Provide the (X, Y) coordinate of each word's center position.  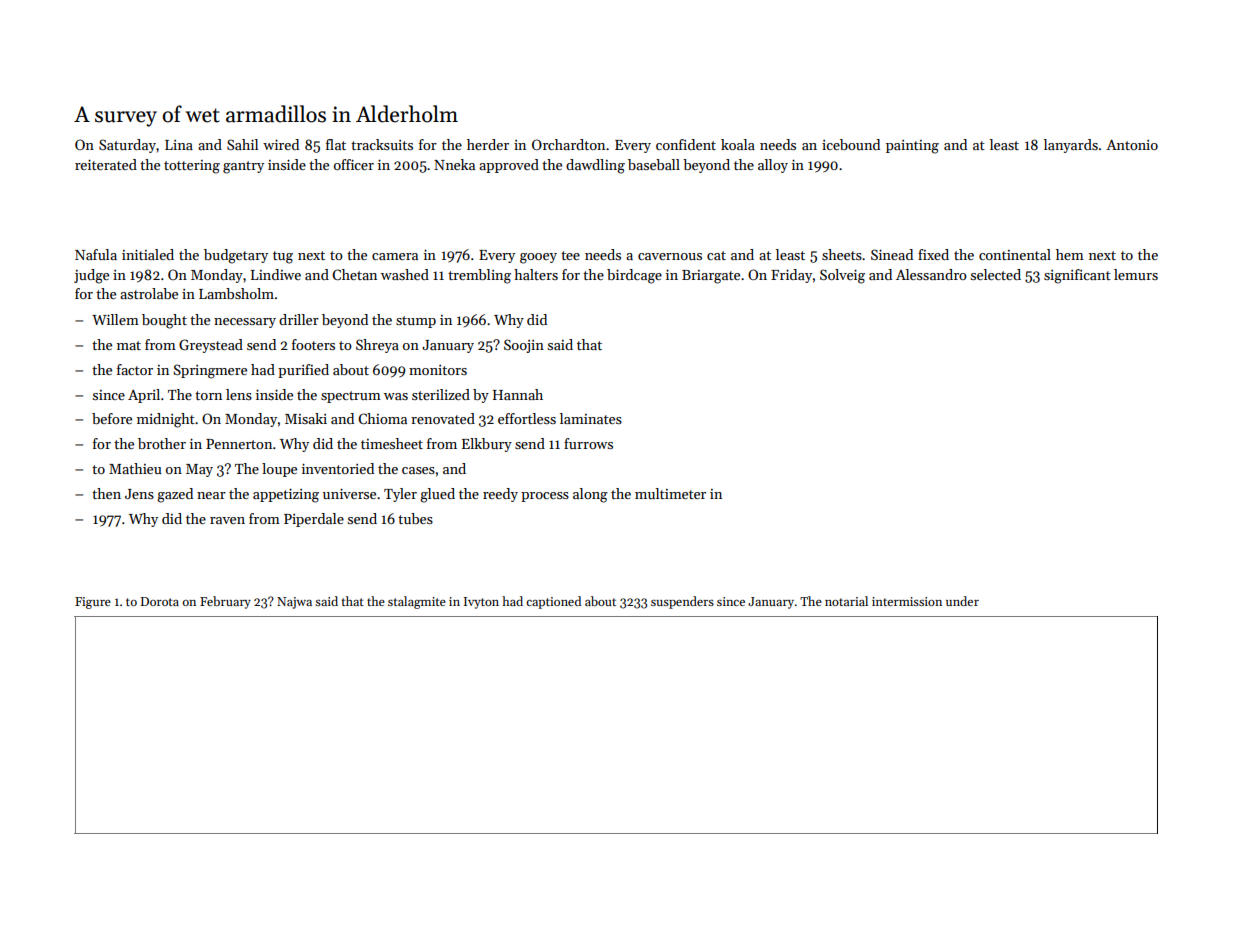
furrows (588, 443)
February (225, 602)
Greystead (211, 346)
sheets (842, 254)
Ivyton (481, 603)
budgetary (236, 256)
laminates (591, 418)
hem (1070, 254)
